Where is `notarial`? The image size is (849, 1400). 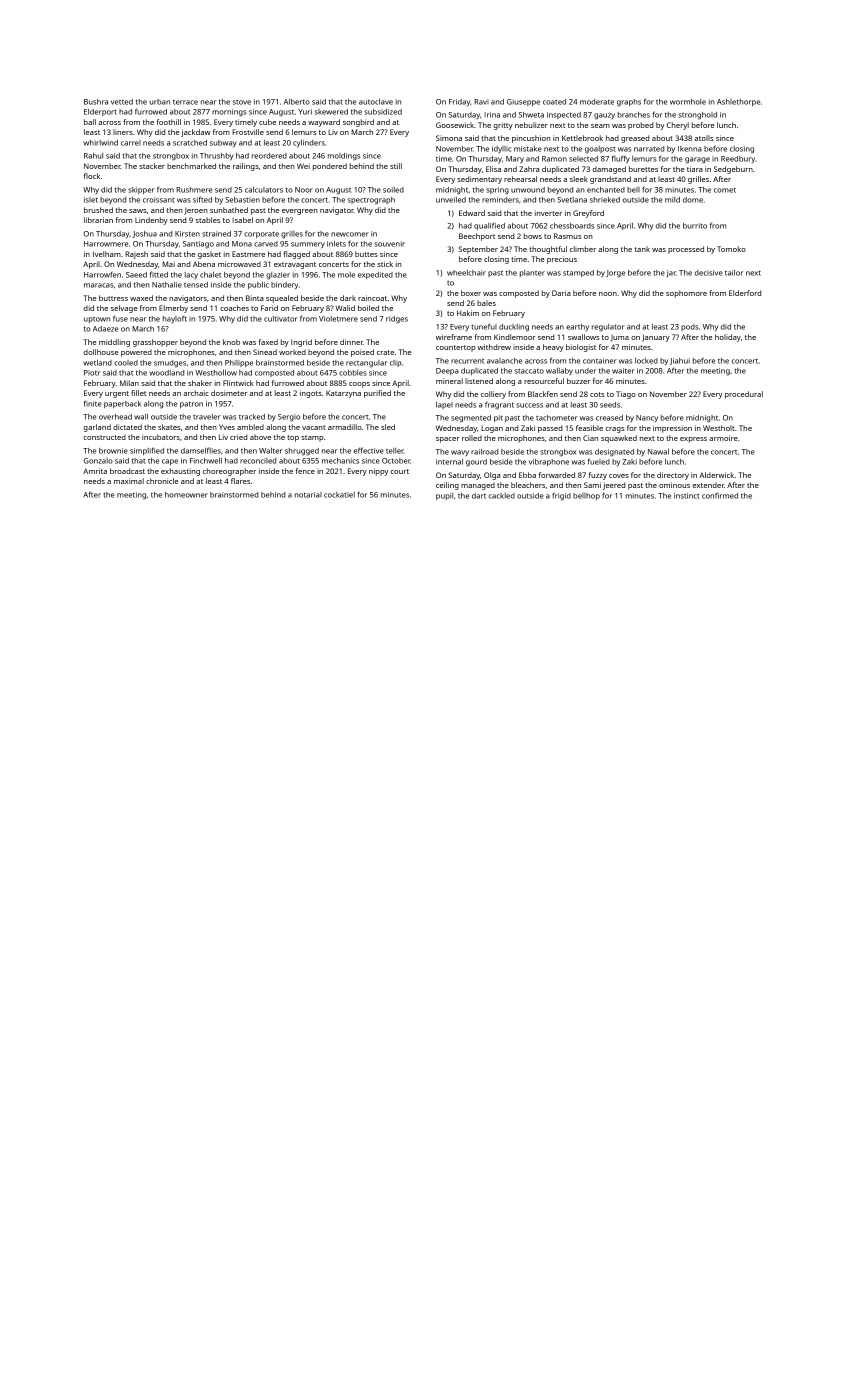
notarial is located at coordinates (308, 495).
